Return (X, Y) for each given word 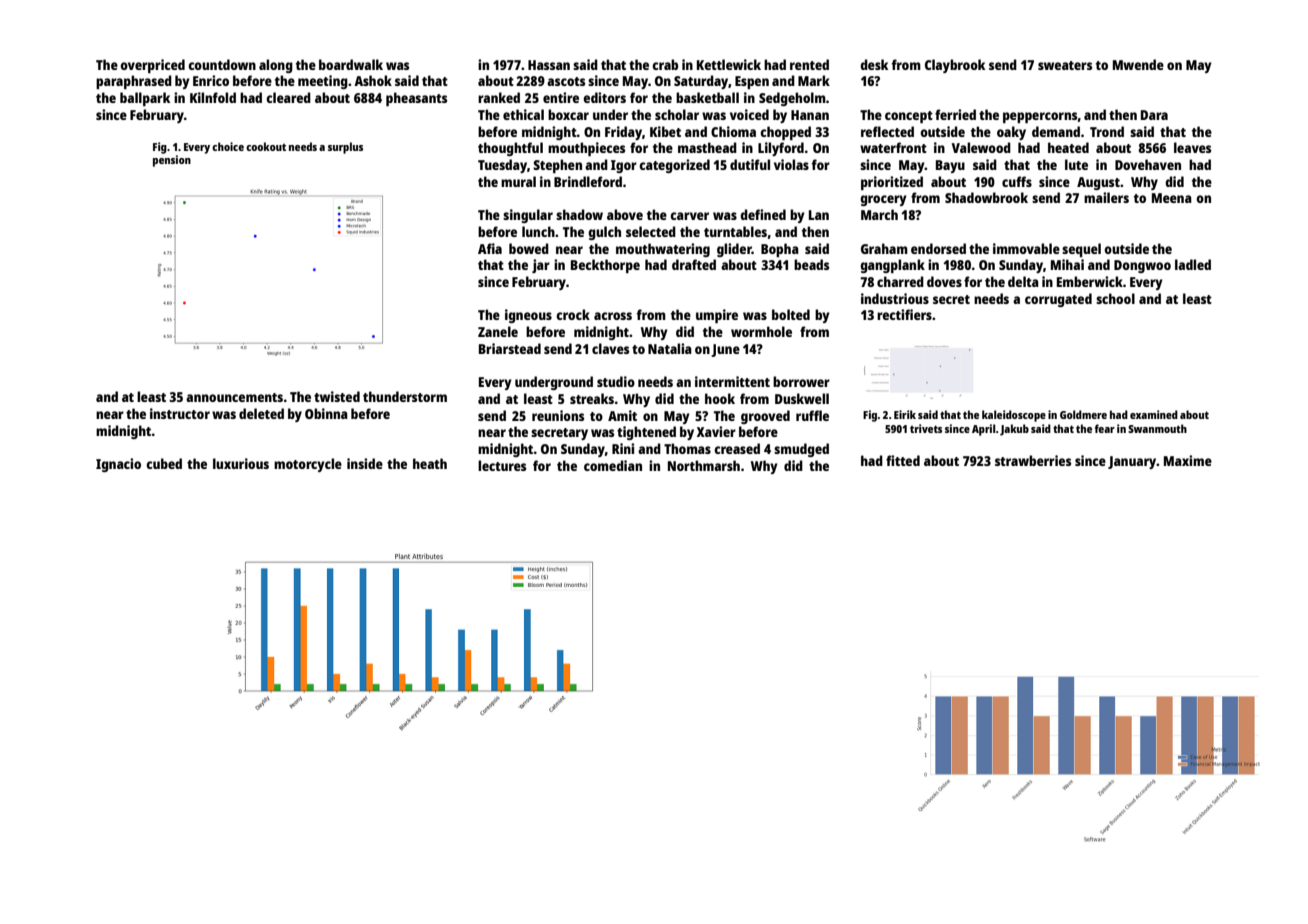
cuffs (1017, 181)
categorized (674, 166)
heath (430, 463)
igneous (528, 316)
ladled (1193, 264)
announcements (234, 397)
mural (518, 181)
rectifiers (904, 314)
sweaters (1065, 65)
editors (604, 97)
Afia (490, 248)
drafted (694, 264)
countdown (222, 64)
